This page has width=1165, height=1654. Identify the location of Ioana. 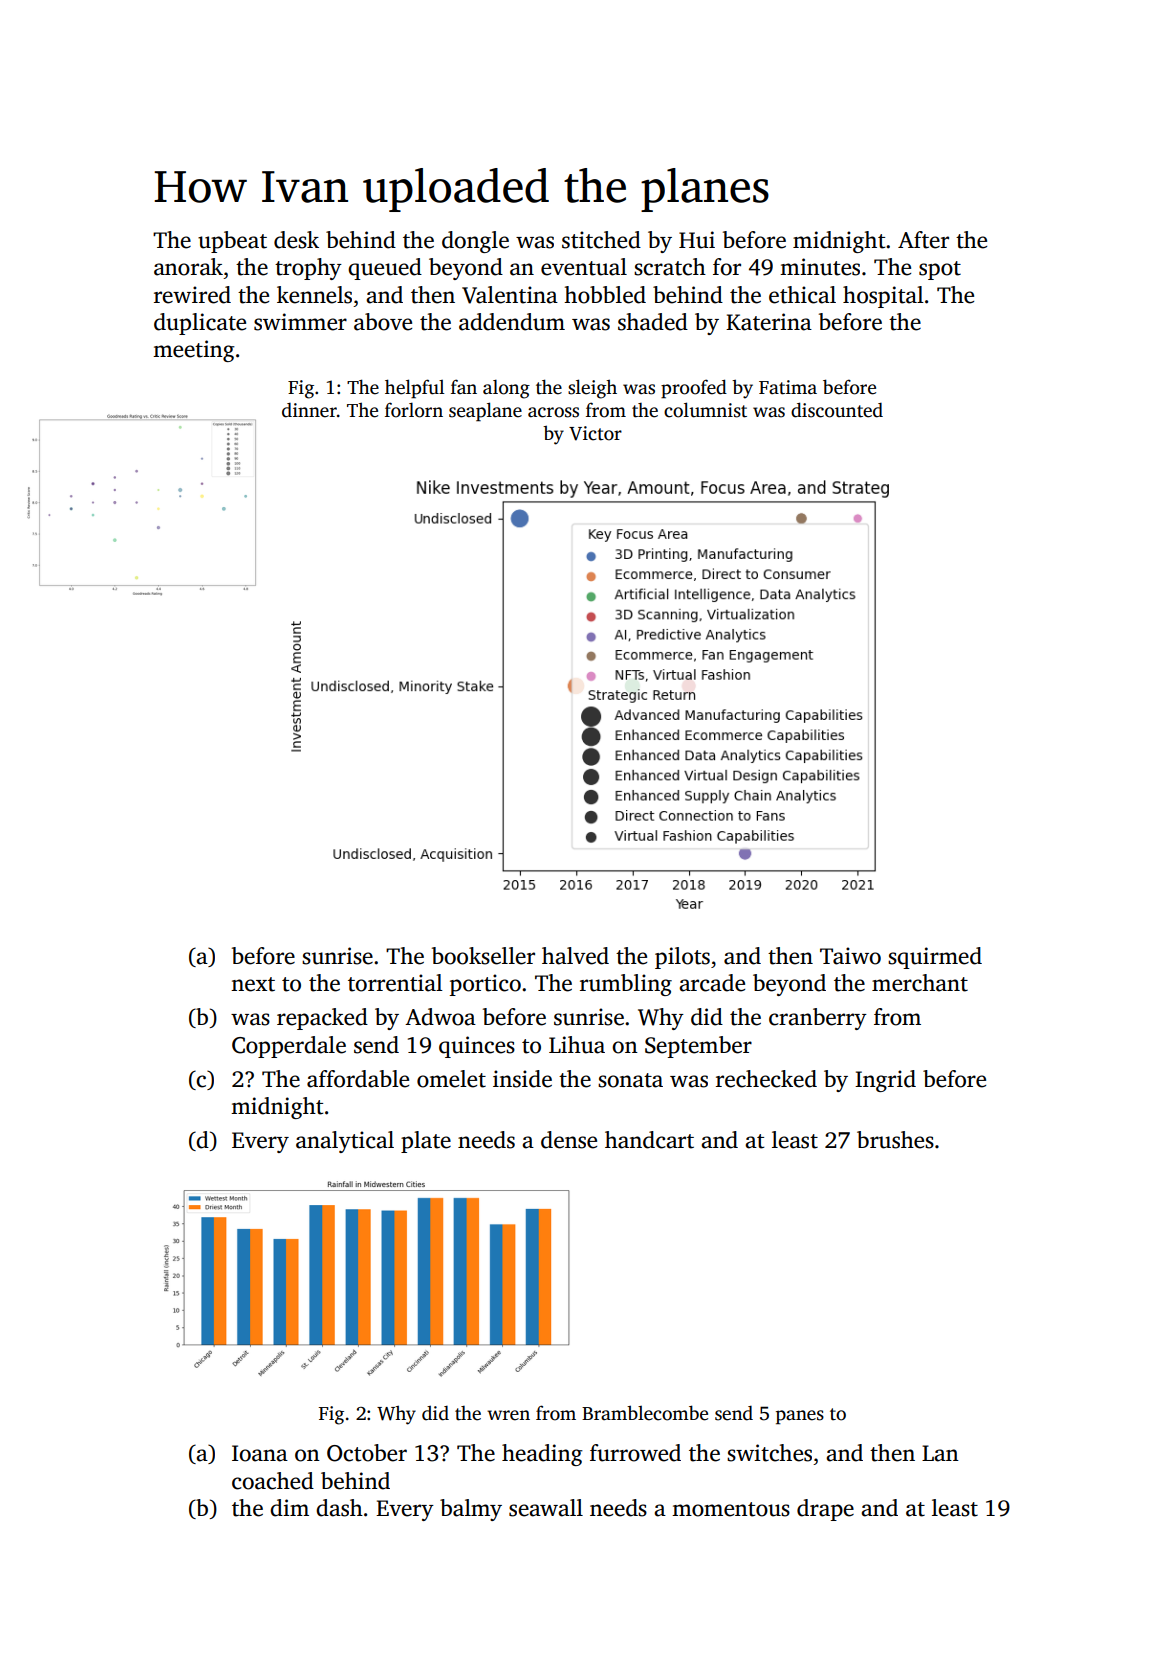
(260, 1453).
